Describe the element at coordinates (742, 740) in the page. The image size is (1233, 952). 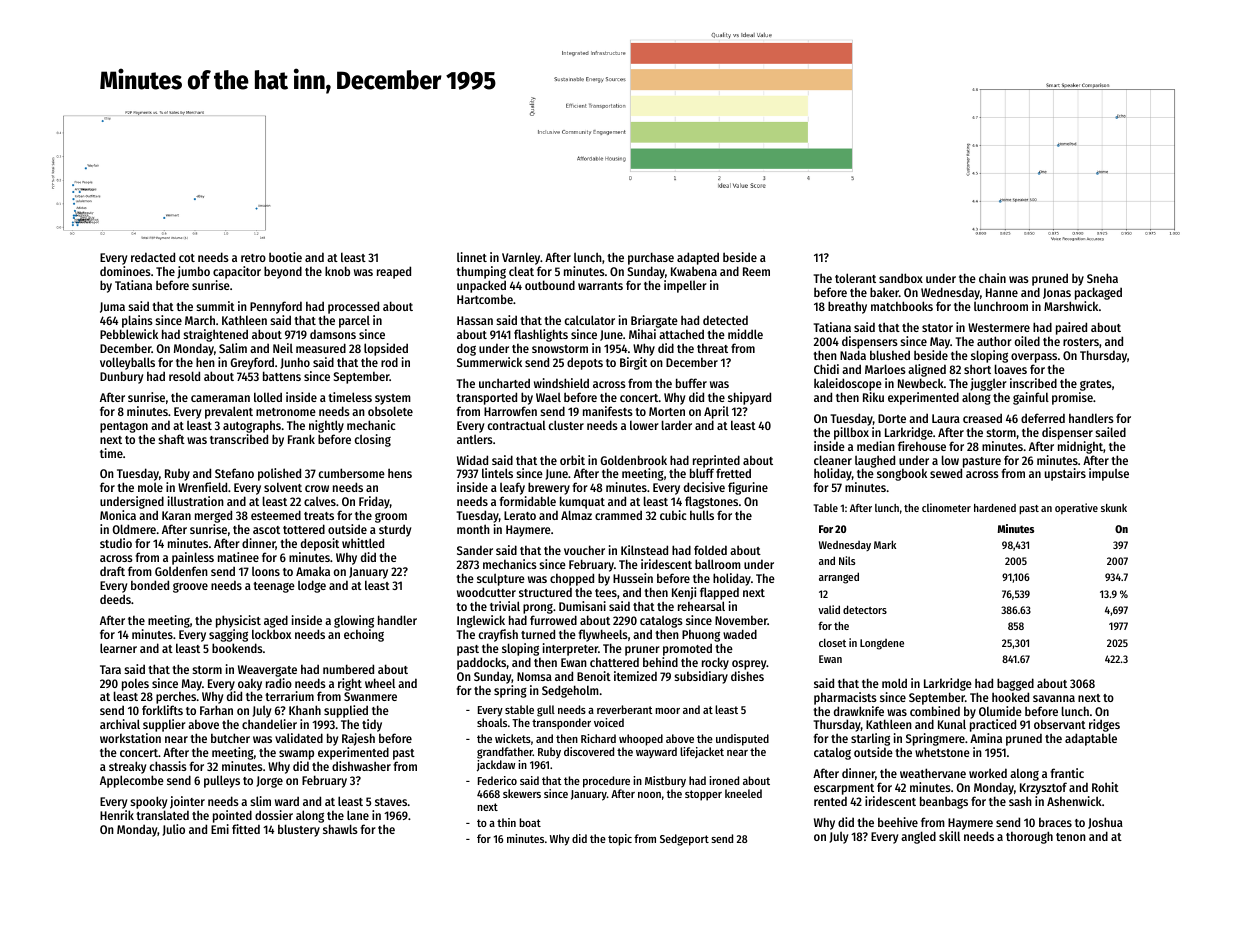
I see `undisputed` at that location.
